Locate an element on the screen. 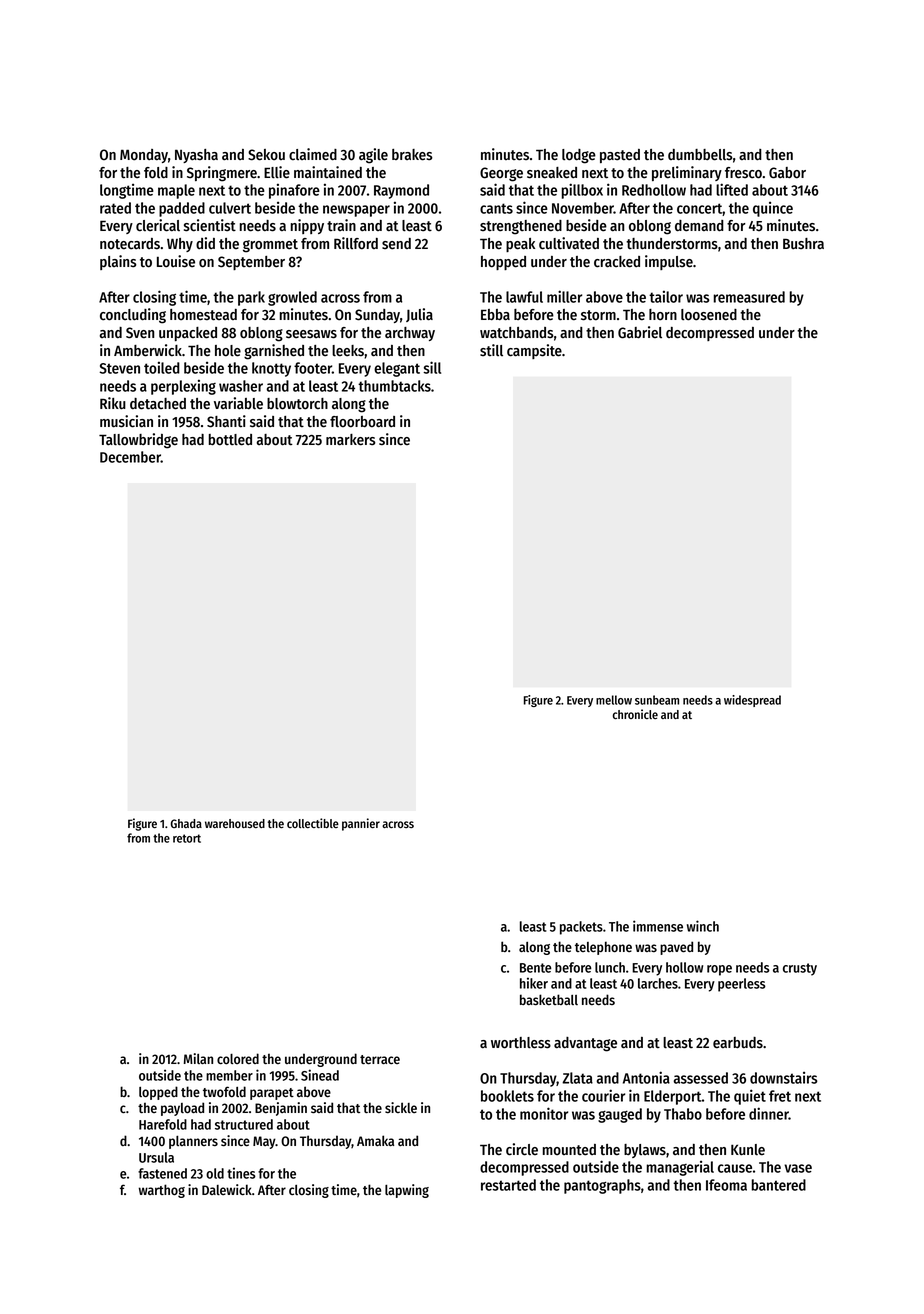 The width and height of the screenshot is (924, 1314). mellow is located at coordinates (614, 700).
